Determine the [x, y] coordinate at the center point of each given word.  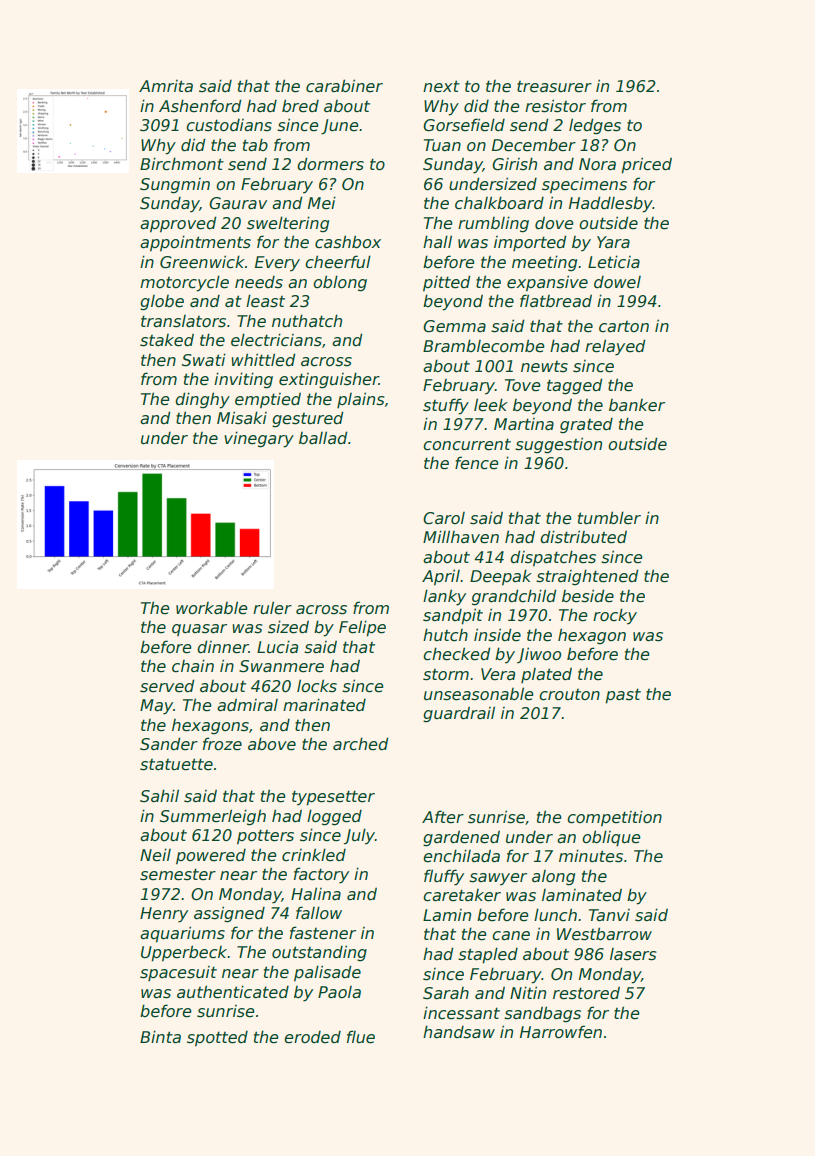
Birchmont [182, 164]
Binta [160, 1036]
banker [637, 405]
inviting [243, 380]
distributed [583, 537]
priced [646, 165]
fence [477, 463]
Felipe [362, 628]
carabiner [344, 85]
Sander [169, 743]
